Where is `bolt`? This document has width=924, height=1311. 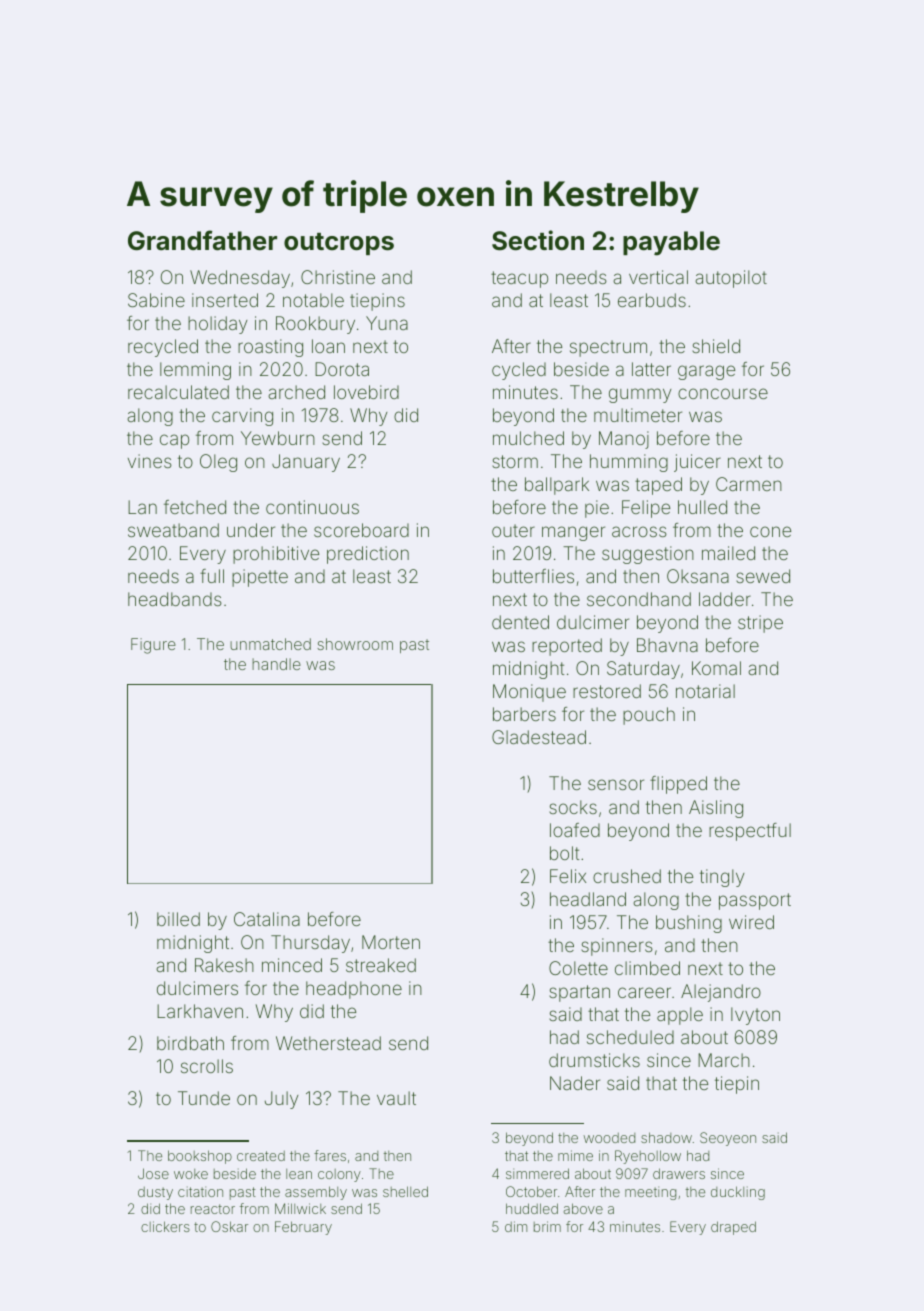 bolt is located at coordinates (565, 853).
